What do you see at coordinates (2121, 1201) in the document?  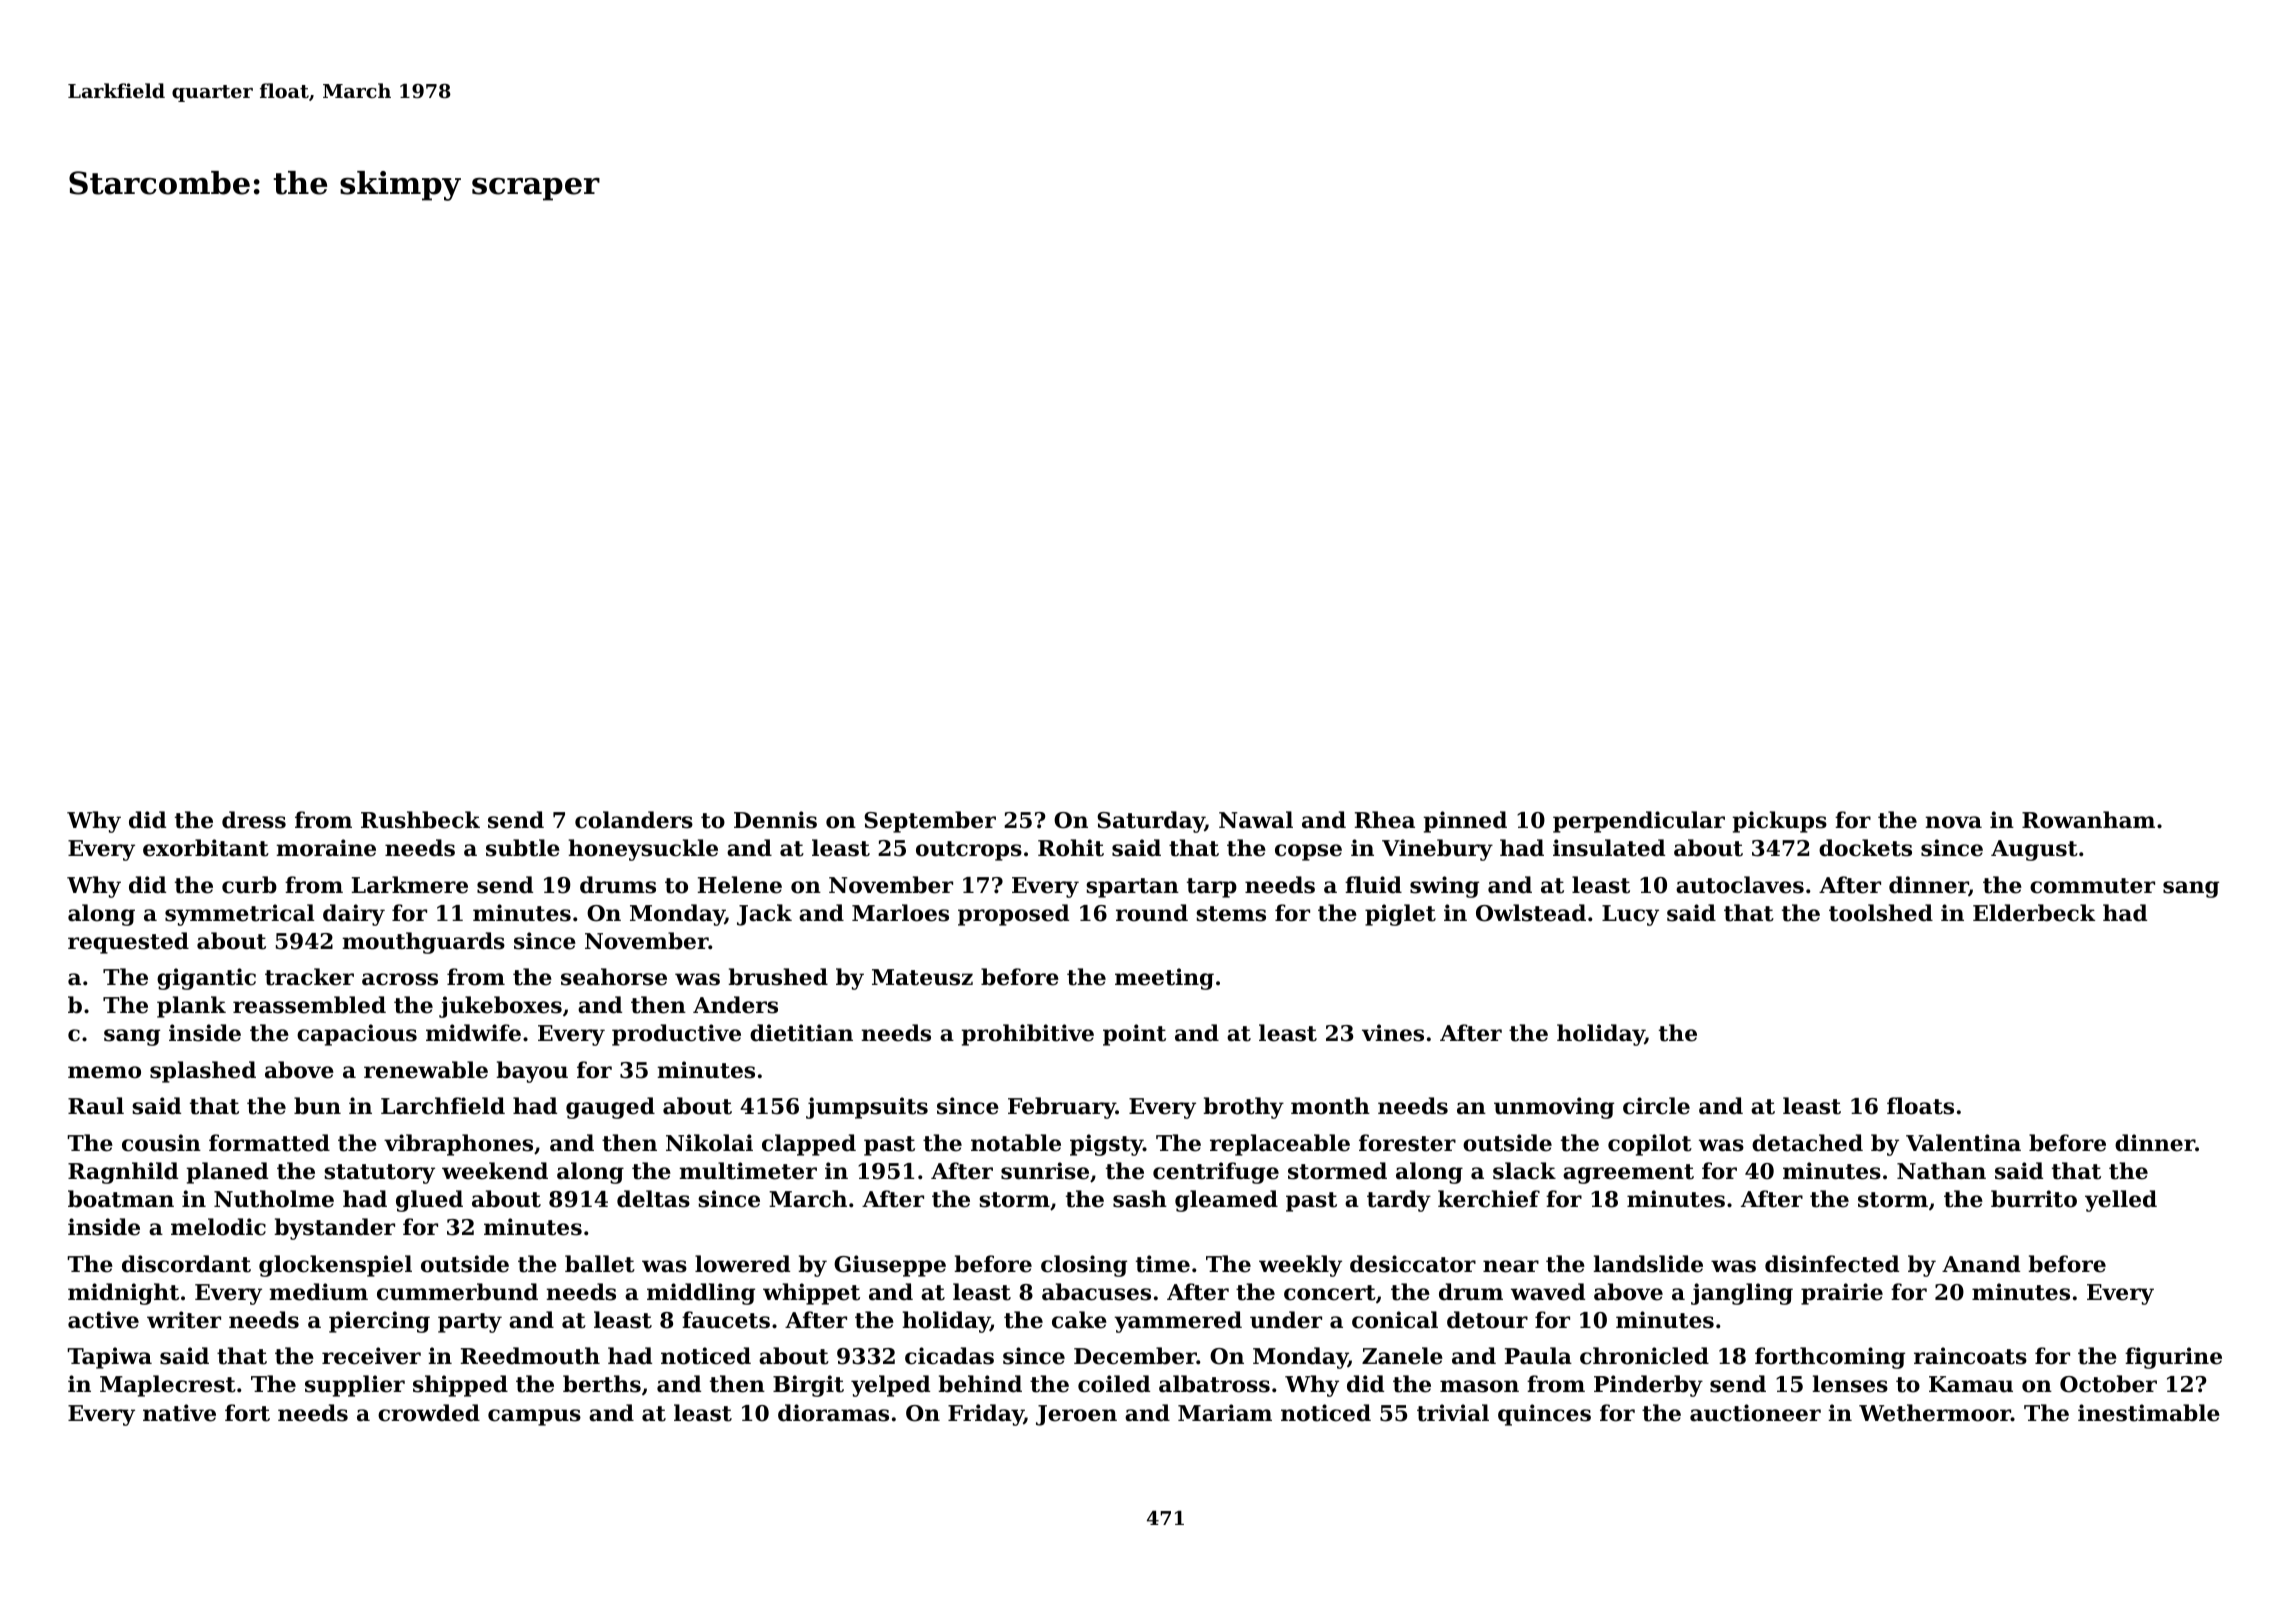 I see `yelled` at bounding box center [2121, 1201].
